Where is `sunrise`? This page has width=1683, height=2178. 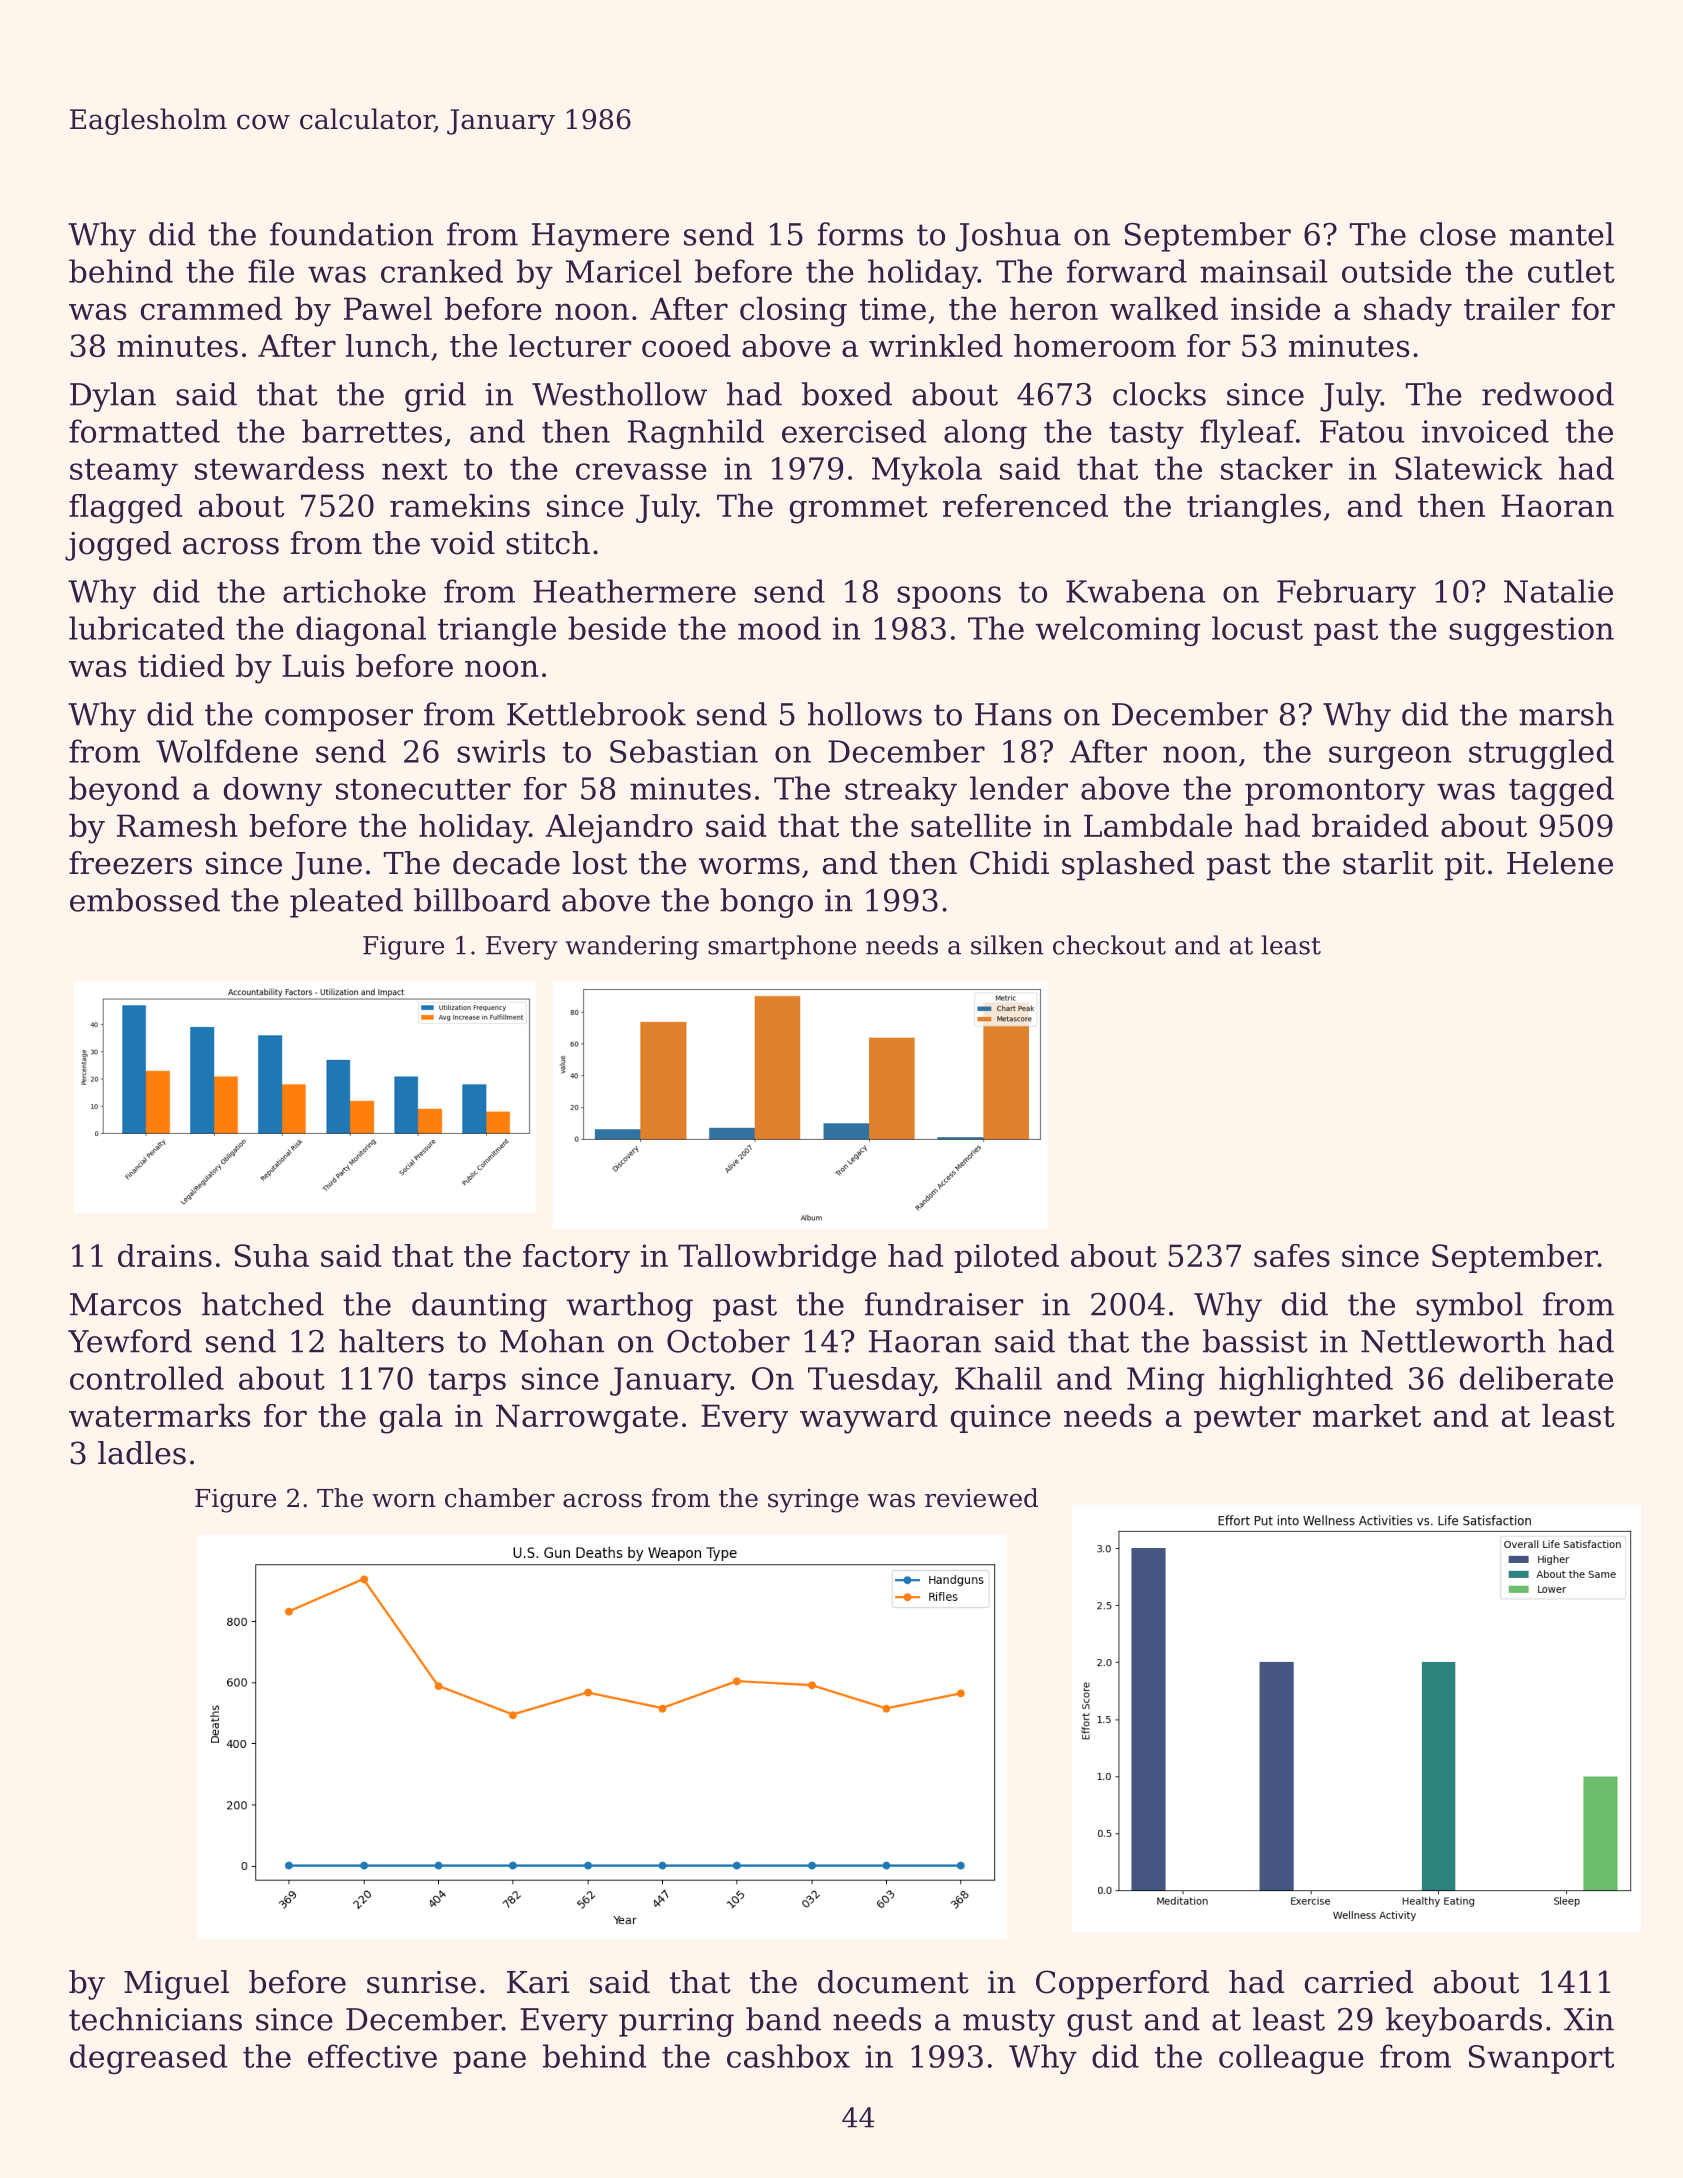 sunrise is located at coordinates (421, 1982).
